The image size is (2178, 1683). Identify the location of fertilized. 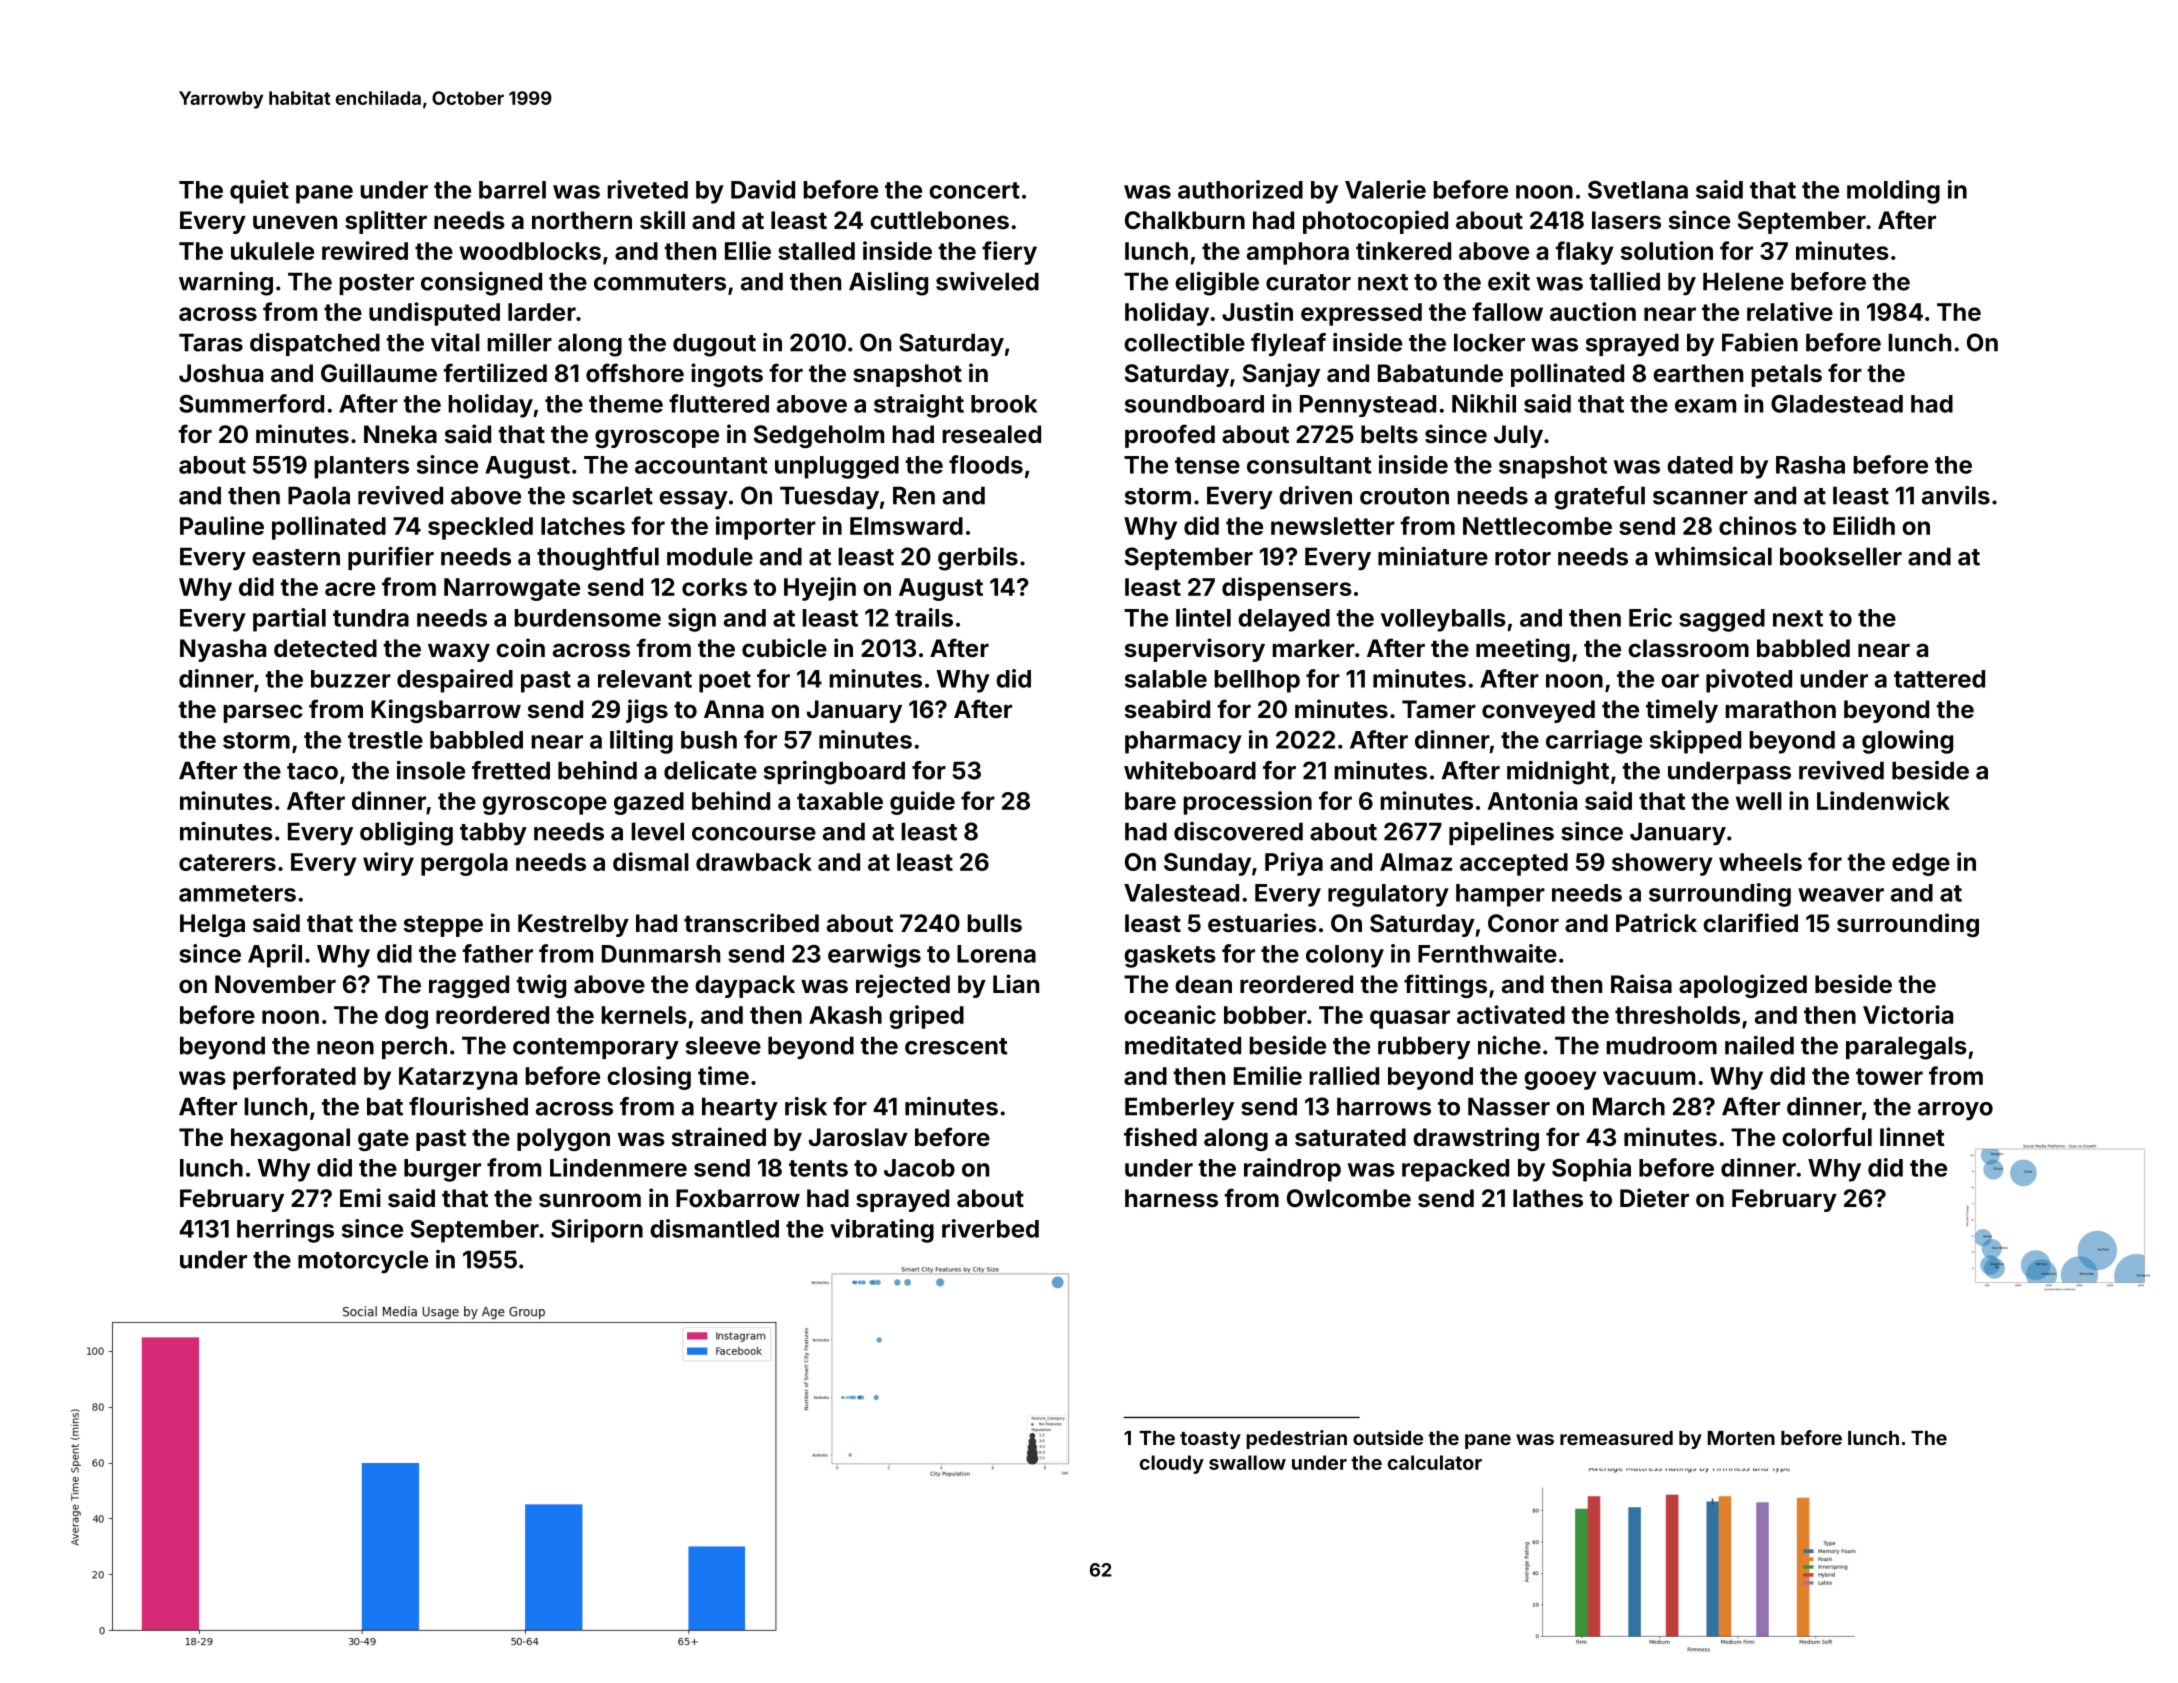
(495, 372).
